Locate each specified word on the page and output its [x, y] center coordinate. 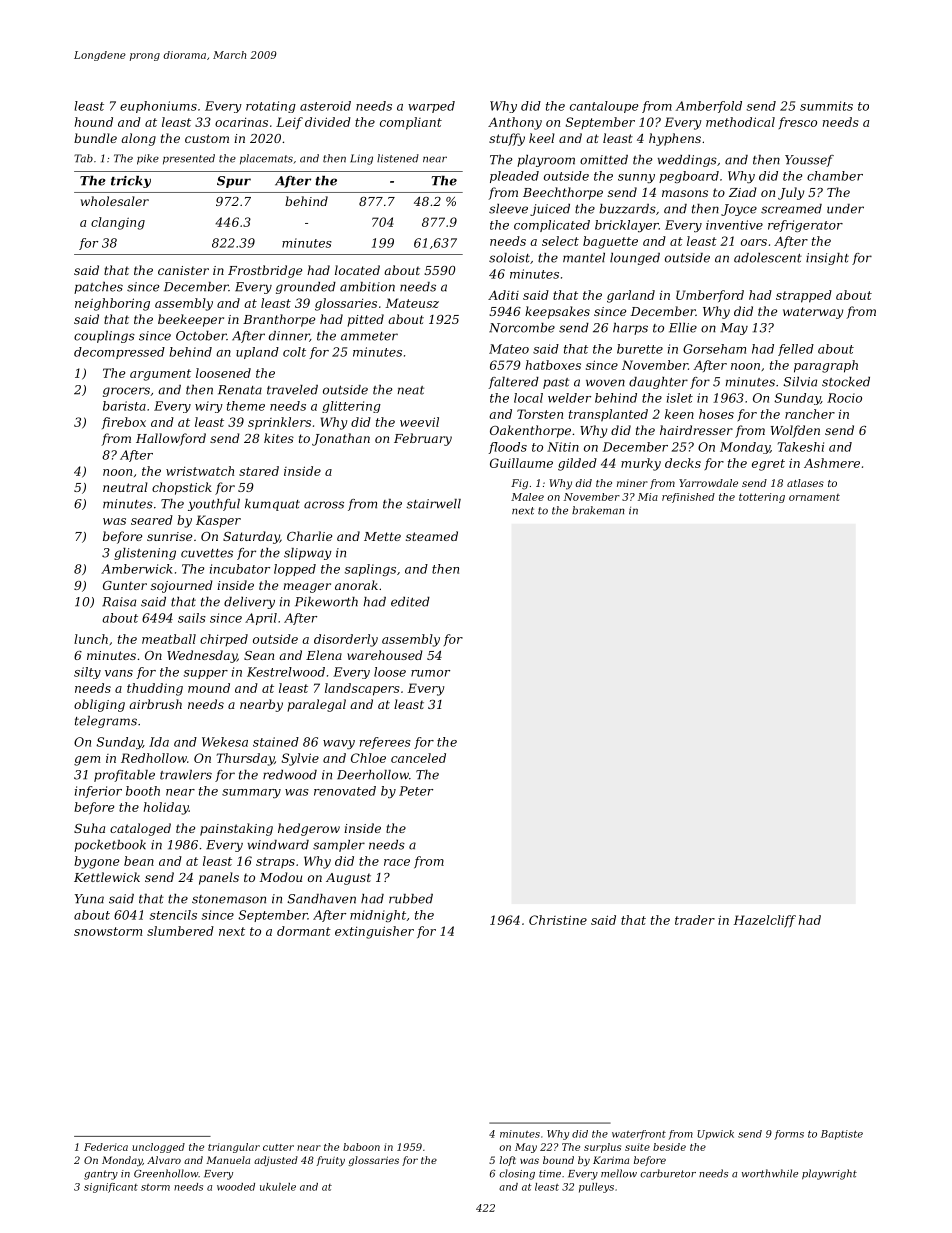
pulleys [596, 1188]
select [560, 241]
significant [111, 1188]
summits [826, 106]
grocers [126, 392]
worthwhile [770, 1173]
